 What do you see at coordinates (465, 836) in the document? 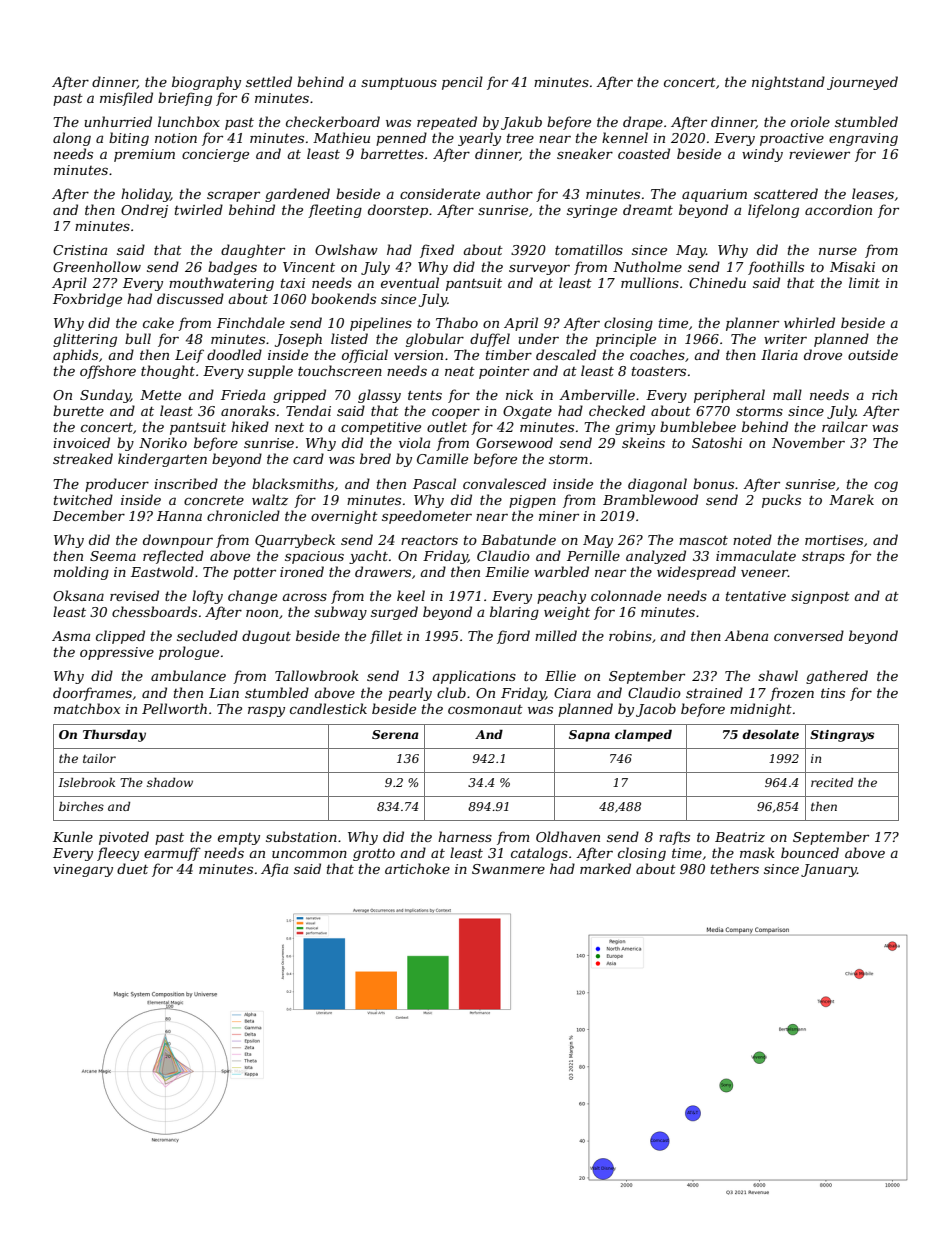
I see `harness` at bounding box center [465, 836].
